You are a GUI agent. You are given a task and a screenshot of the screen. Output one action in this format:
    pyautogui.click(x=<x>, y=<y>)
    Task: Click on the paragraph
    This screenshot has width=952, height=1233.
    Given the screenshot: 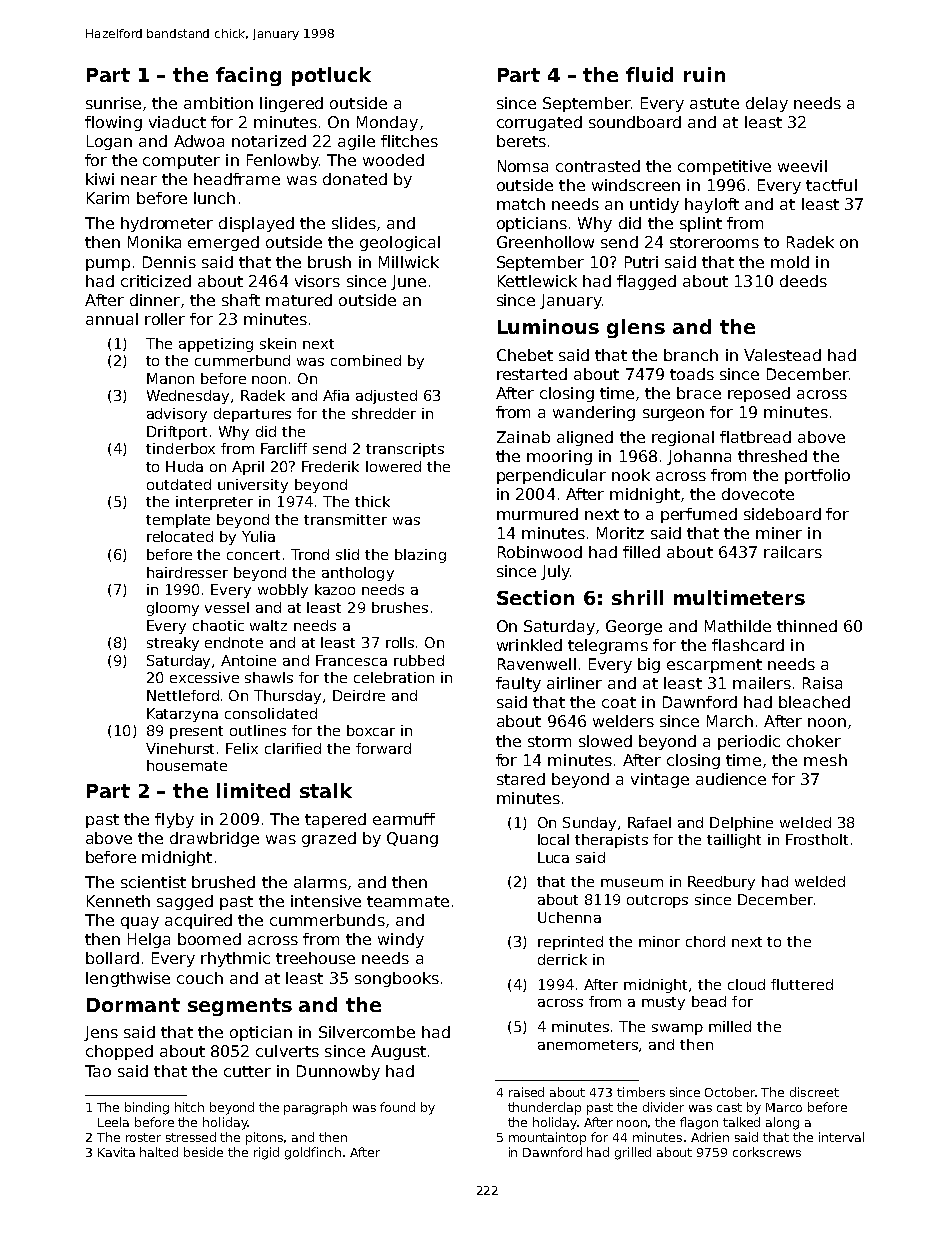 What is the action you would take?
    pyautogui.click(x=315, y=1108)
